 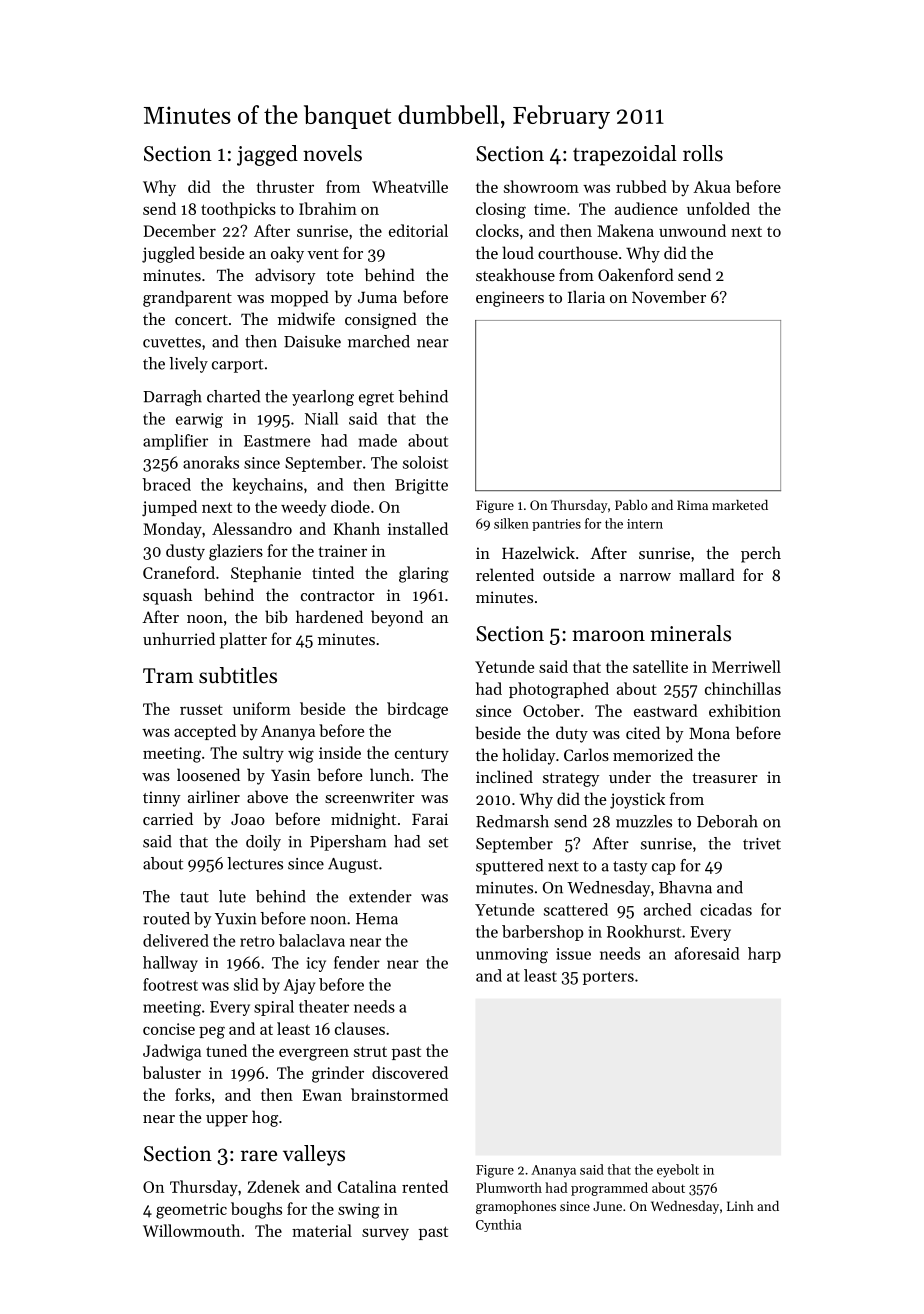 What do you see at coordinates (709, 733) in the screenshot?
I see `Mona` at bounding box center [709, 733].
